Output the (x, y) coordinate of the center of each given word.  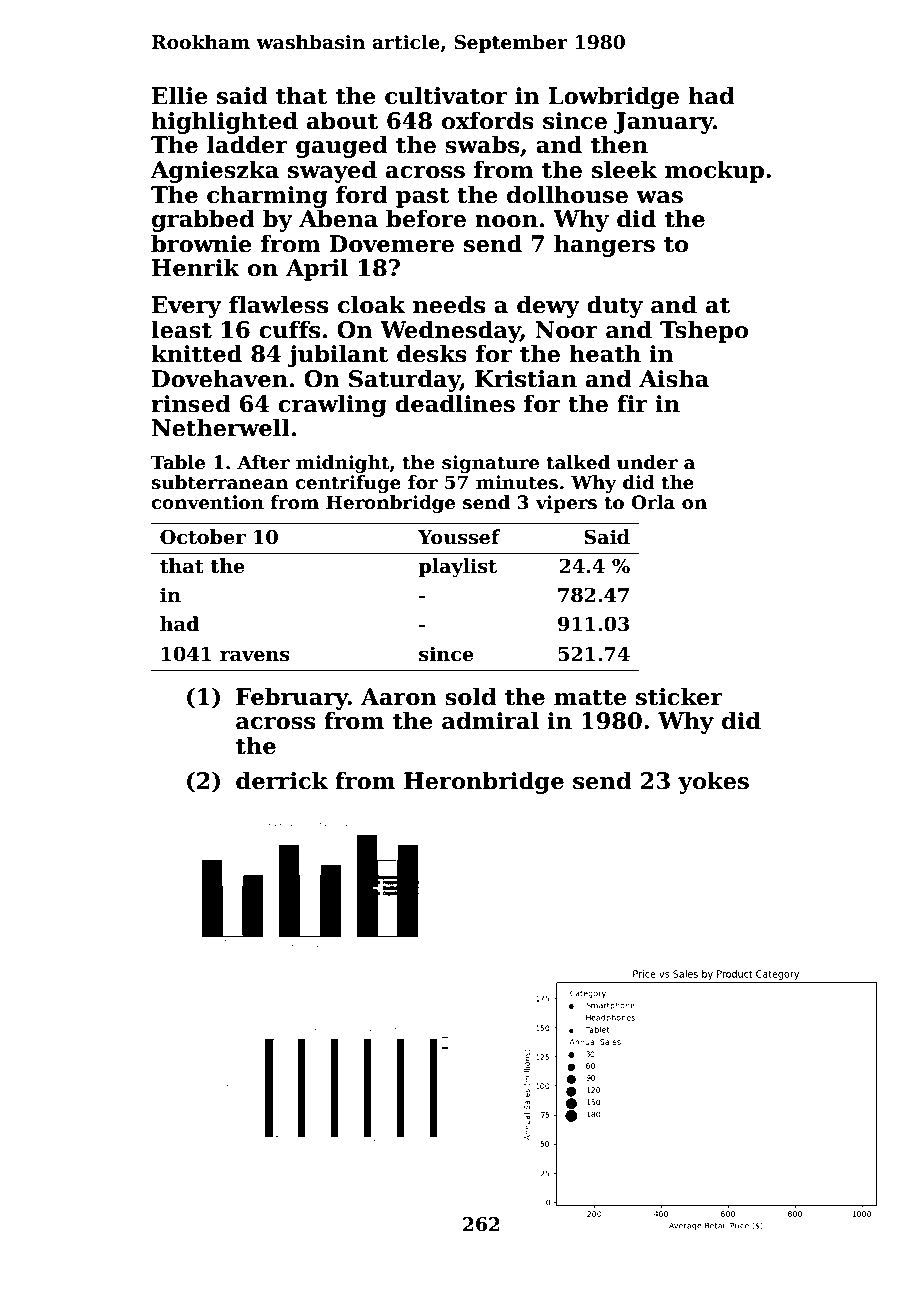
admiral (490, 720)
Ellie (180, 95)
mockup (714, 171)
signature (490, 464)
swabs (482, 144)
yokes (713, 782)
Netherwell (221, 427)
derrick (282, 780)
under (647, 462)
